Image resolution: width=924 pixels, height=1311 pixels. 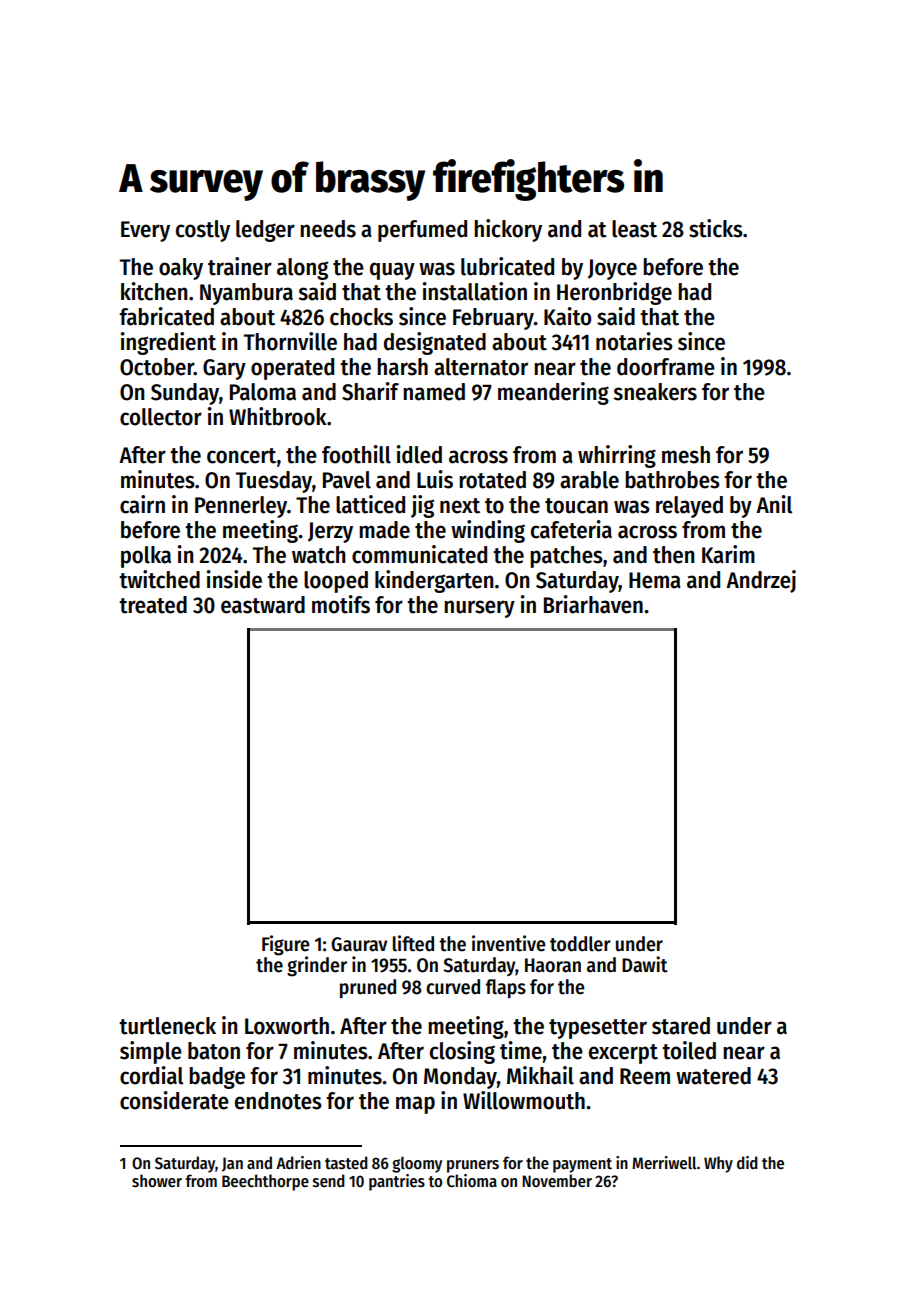 What do you see at coordinates (328, 229) in the page?
I see `needs` at bounding box center [328, 229].
